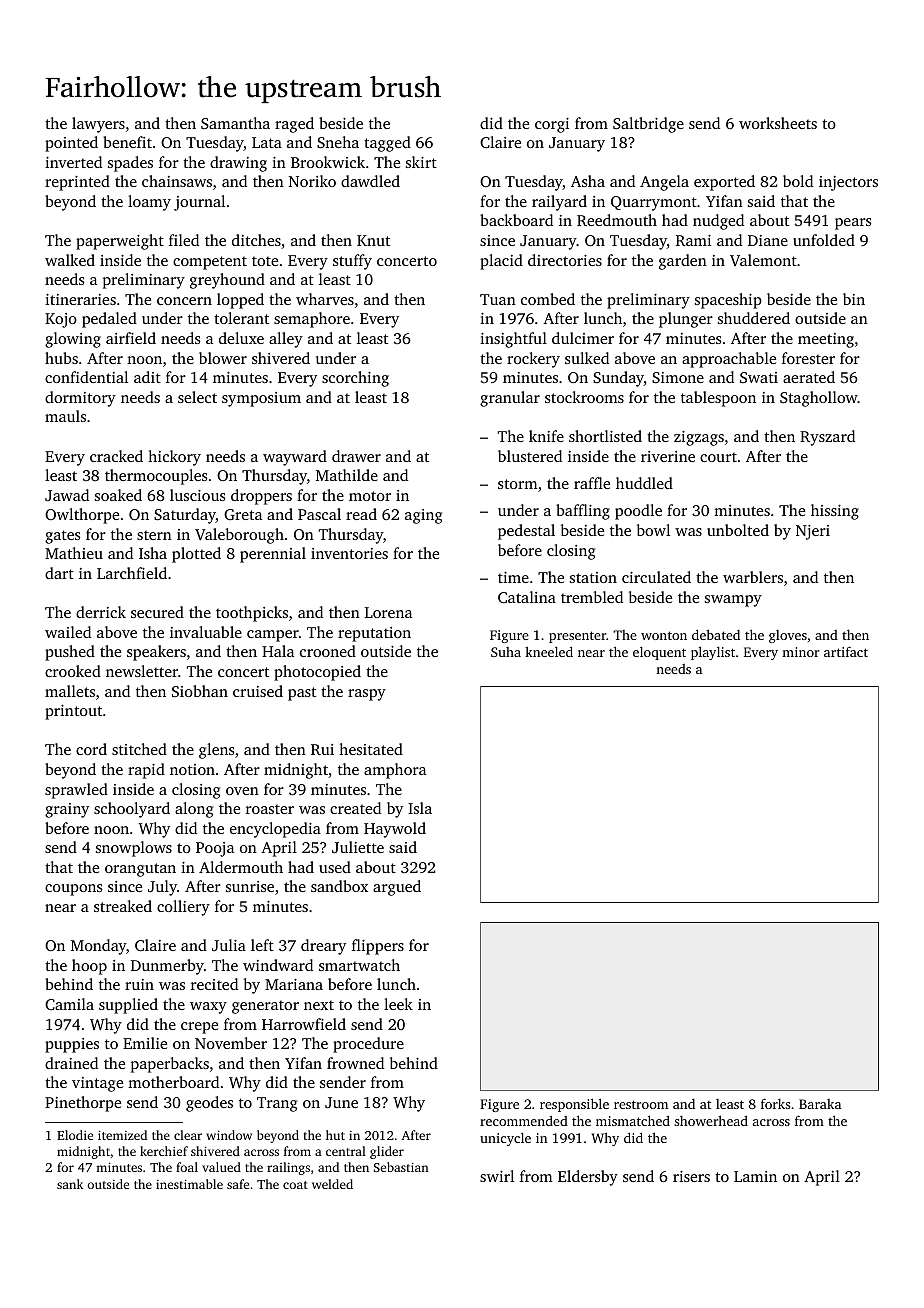  Describe the element at coordinates (549, 651) in the screenshot. I see `kneeled` at that location.
